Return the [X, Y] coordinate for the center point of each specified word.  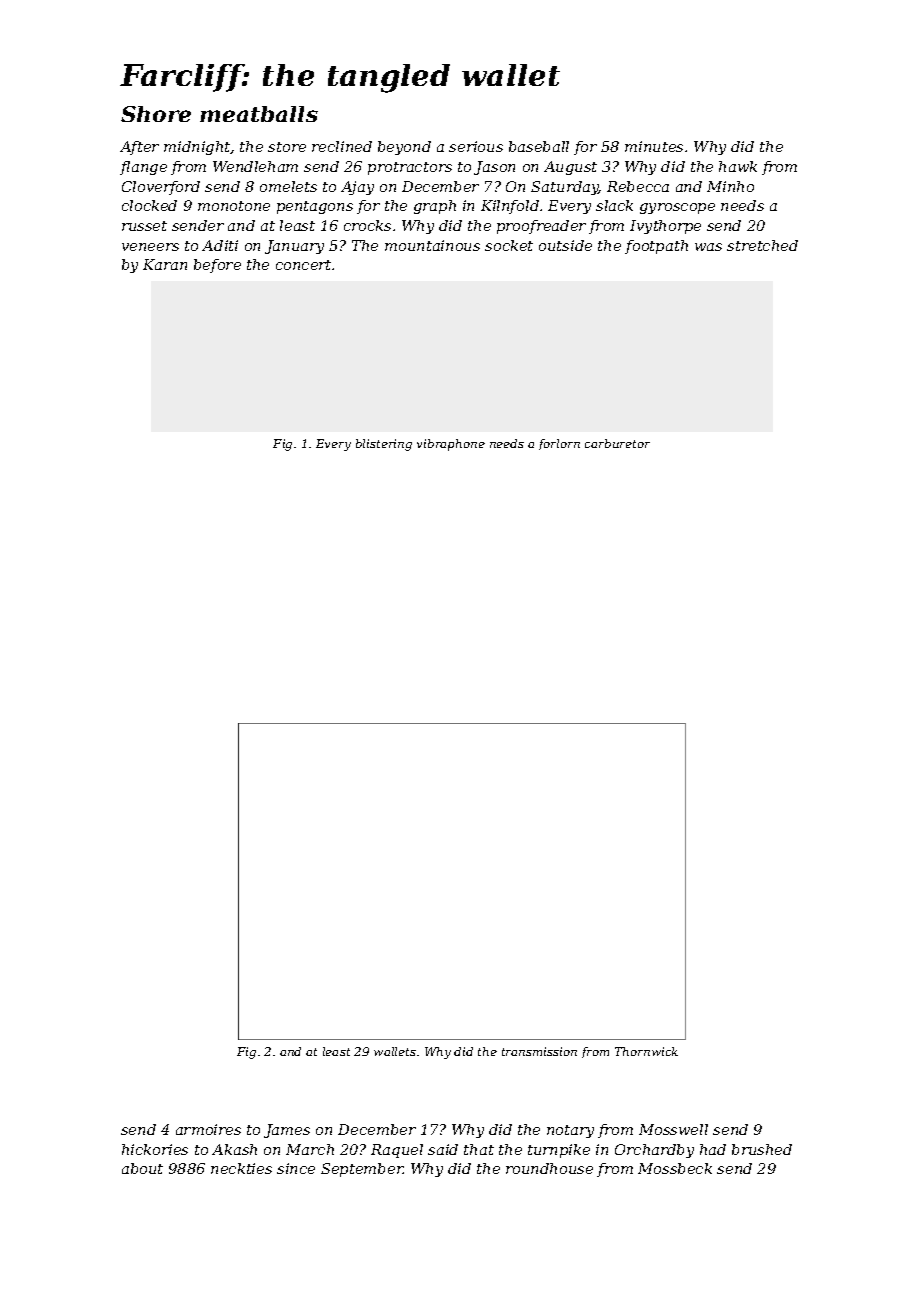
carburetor [617, 443]
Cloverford [161, 188]
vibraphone [451, 445]
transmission [539, 1051]
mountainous [432, 245]
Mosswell [673, 1129]
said [443, 1149]
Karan [165, 264]
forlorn [559, 444]
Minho [730, 186]
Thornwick [646, 1051]
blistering [384, 445]
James [287, 1131]
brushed [762, 1149]
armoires [208, 1129]
